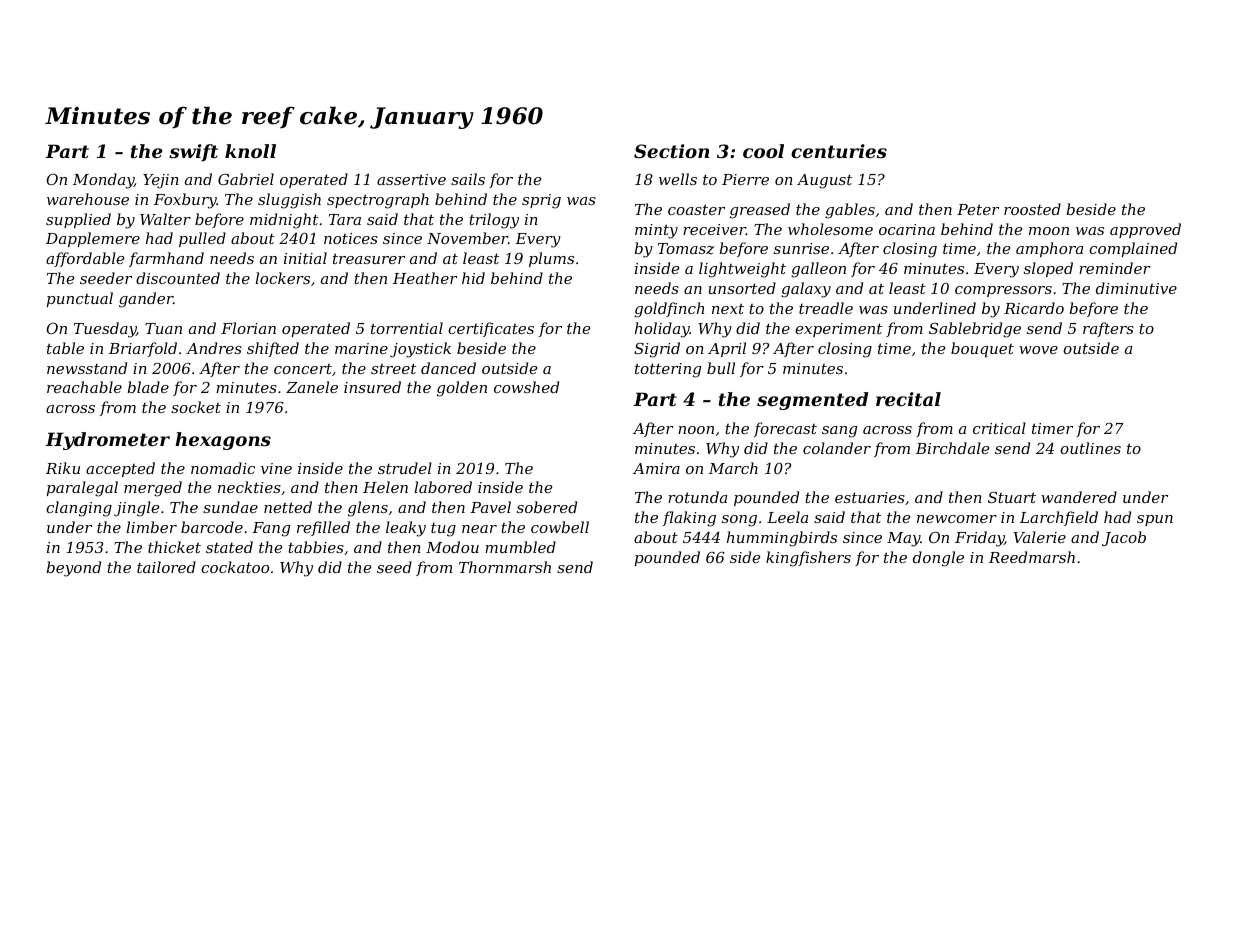 The width and height of the image is (1233, 952). What do you see at coordinates (378, 201) in the image?
I see `spectrograph` at bounding box center [378, 201].
